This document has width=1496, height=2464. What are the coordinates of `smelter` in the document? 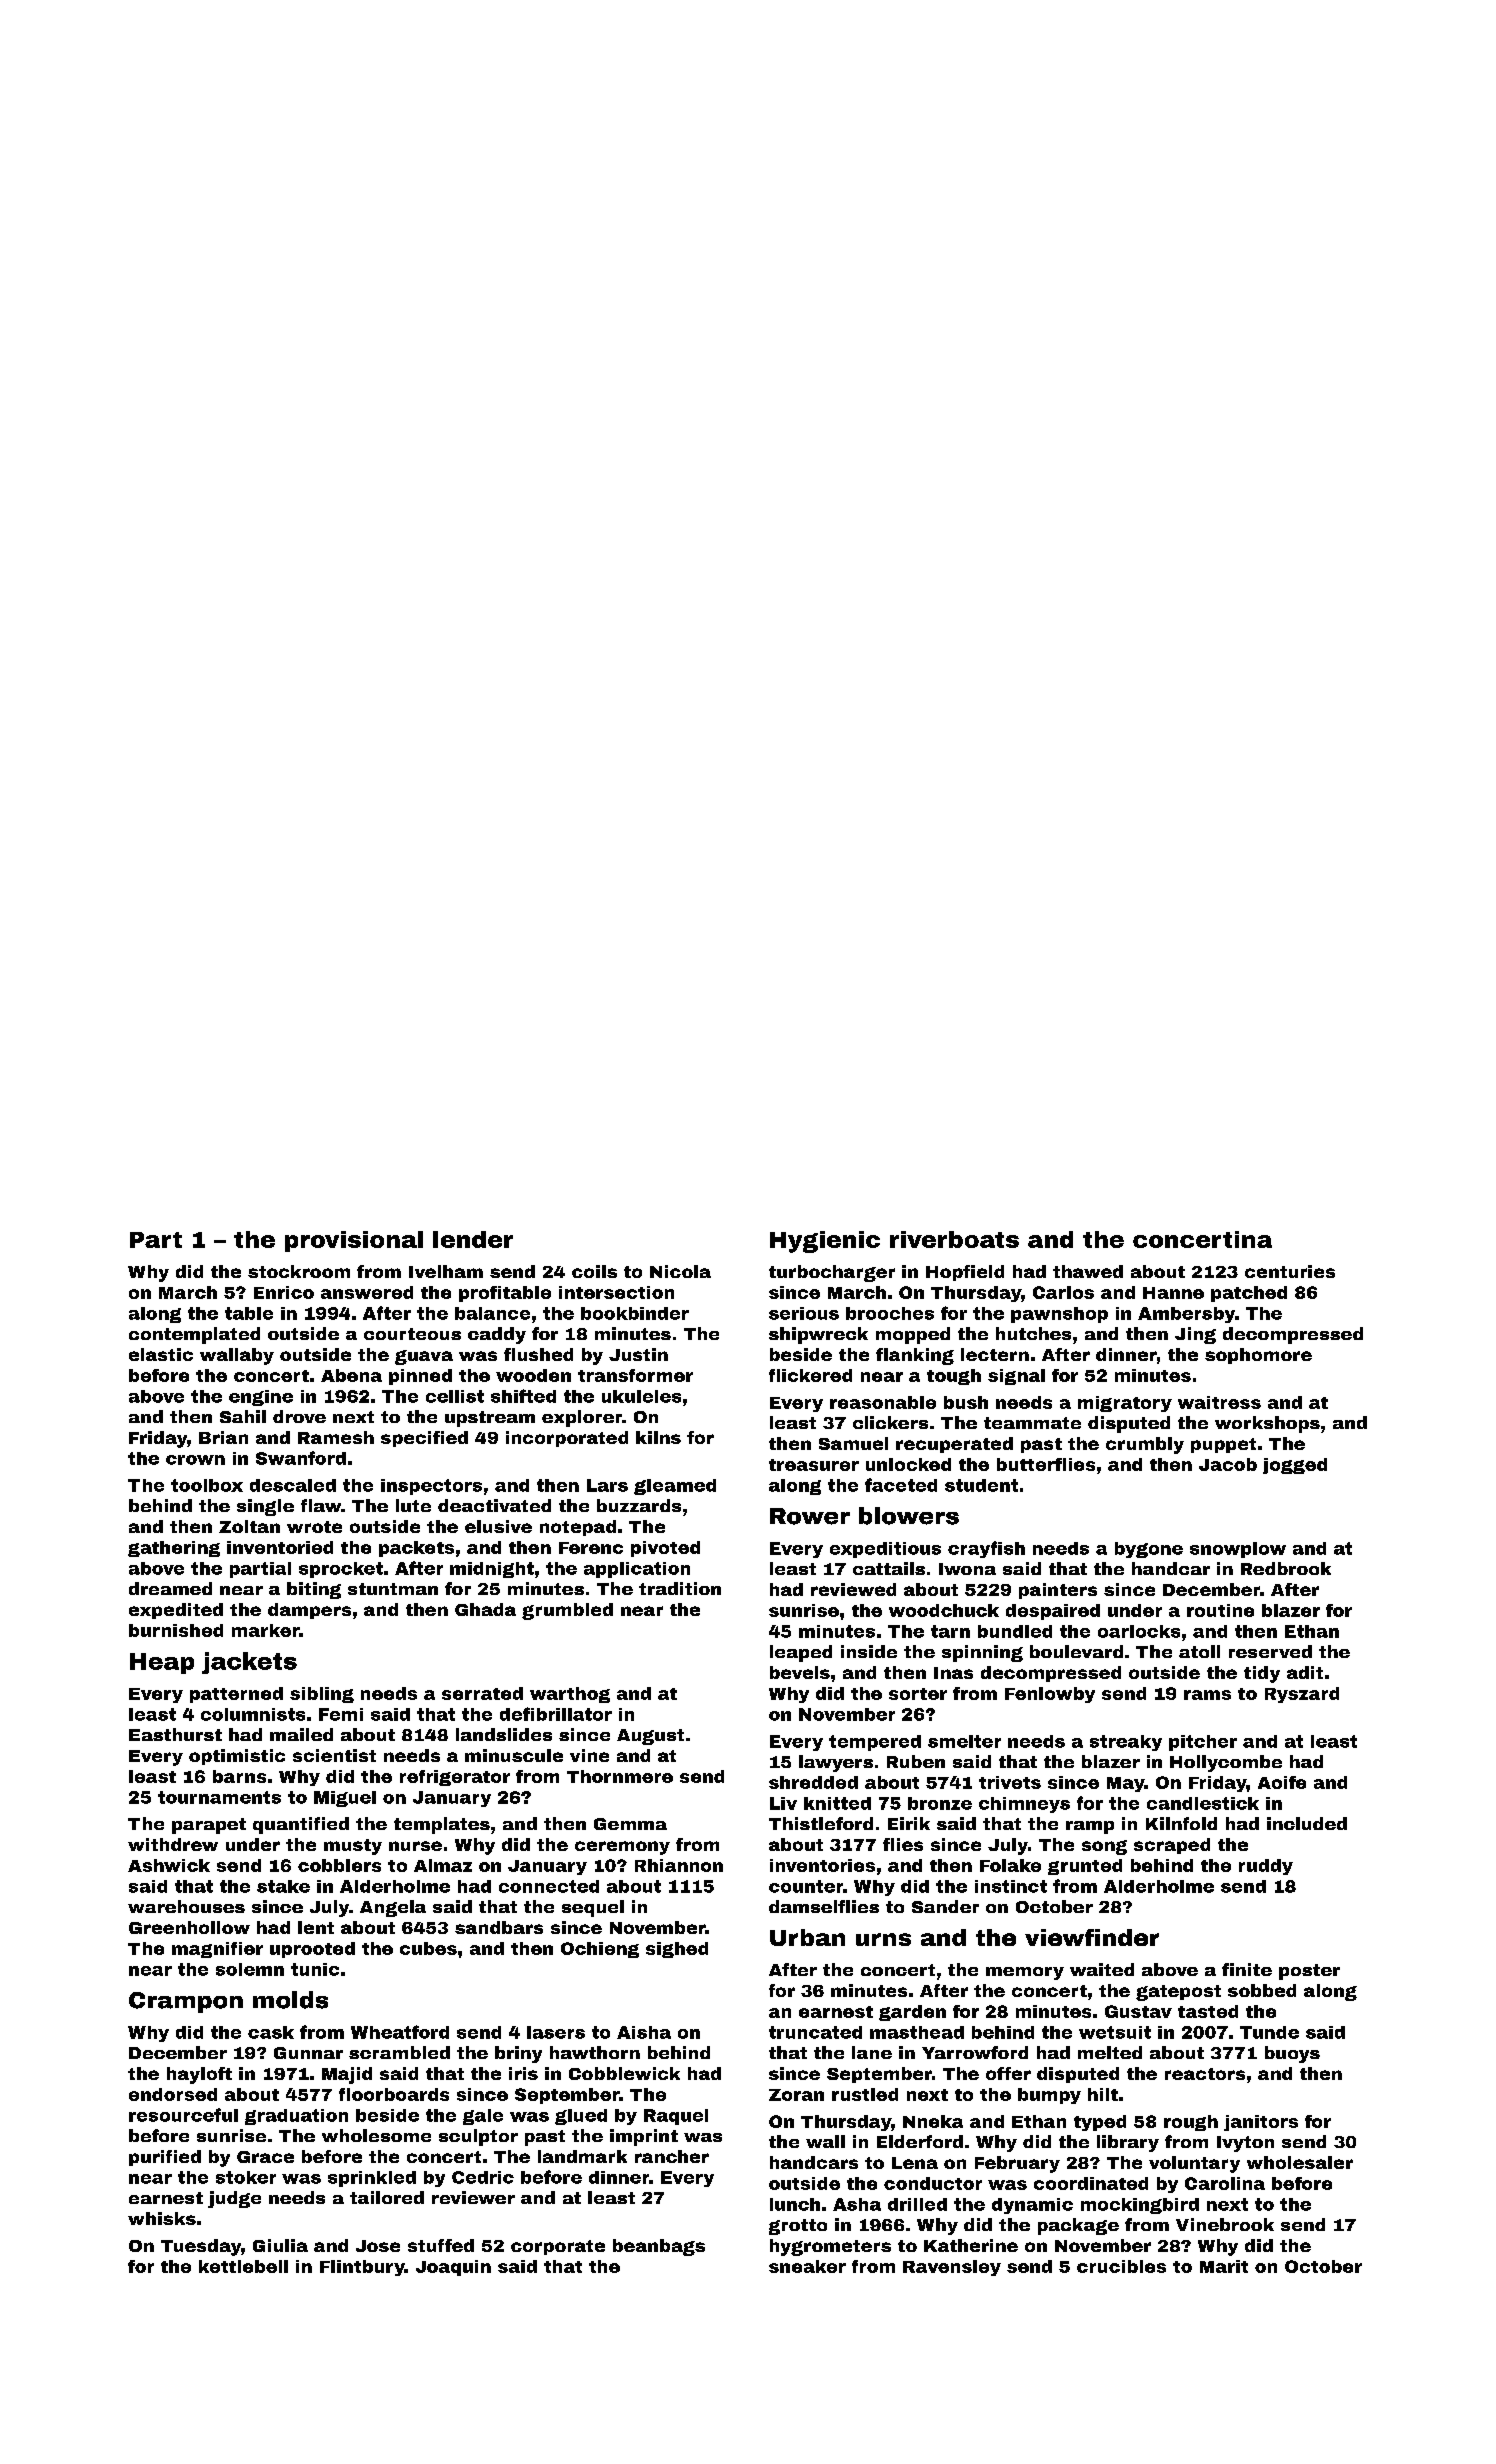 It's located at (964, 1741).
